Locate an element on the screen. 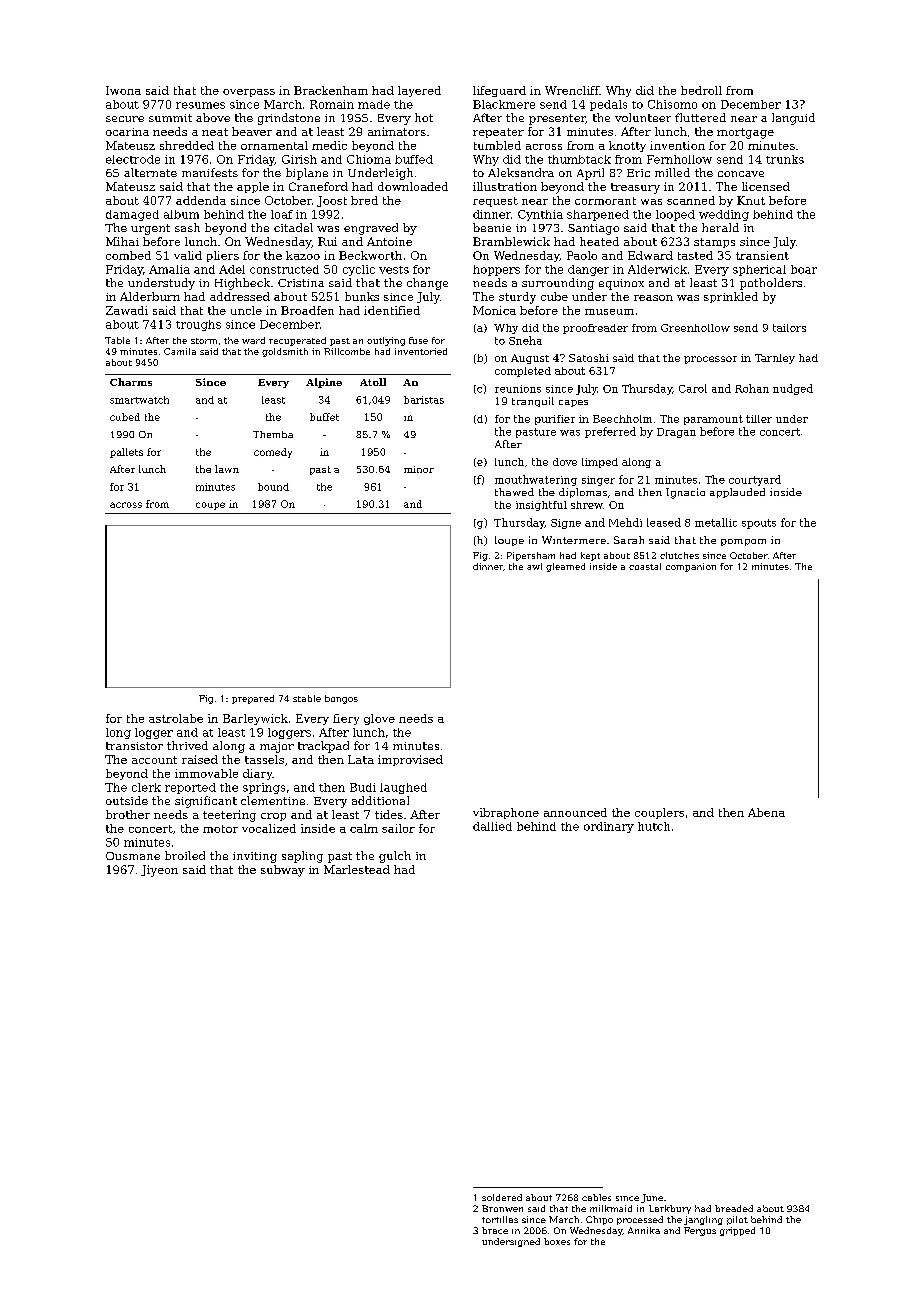  astrolabe is located at coordinates (176, 718).
